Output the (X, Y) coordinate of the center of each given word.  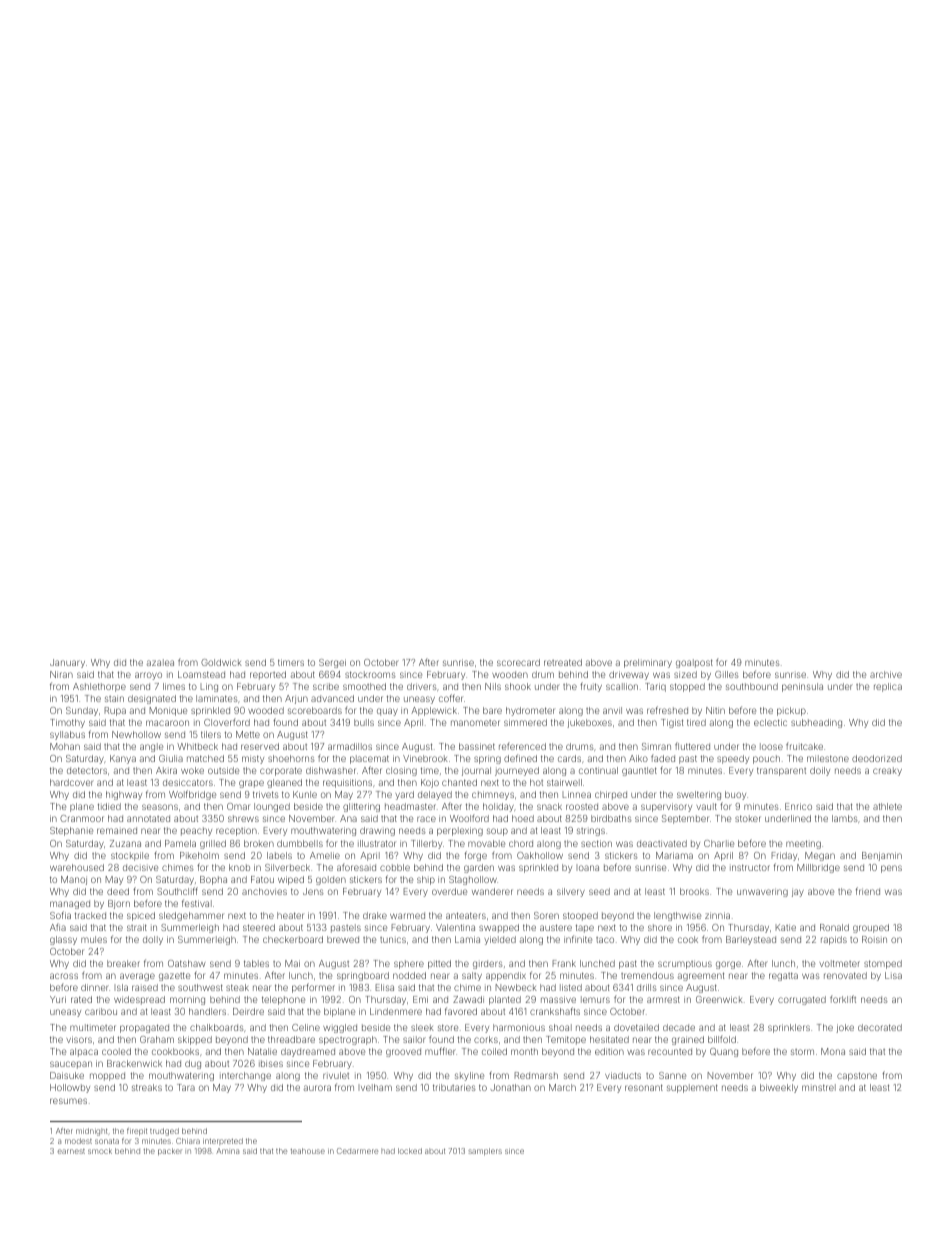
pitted (439, 964)
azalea (160, 662)
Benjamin (882, 856)
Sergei (332, 663)
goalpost (694, 663)
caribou (101, 1011)
